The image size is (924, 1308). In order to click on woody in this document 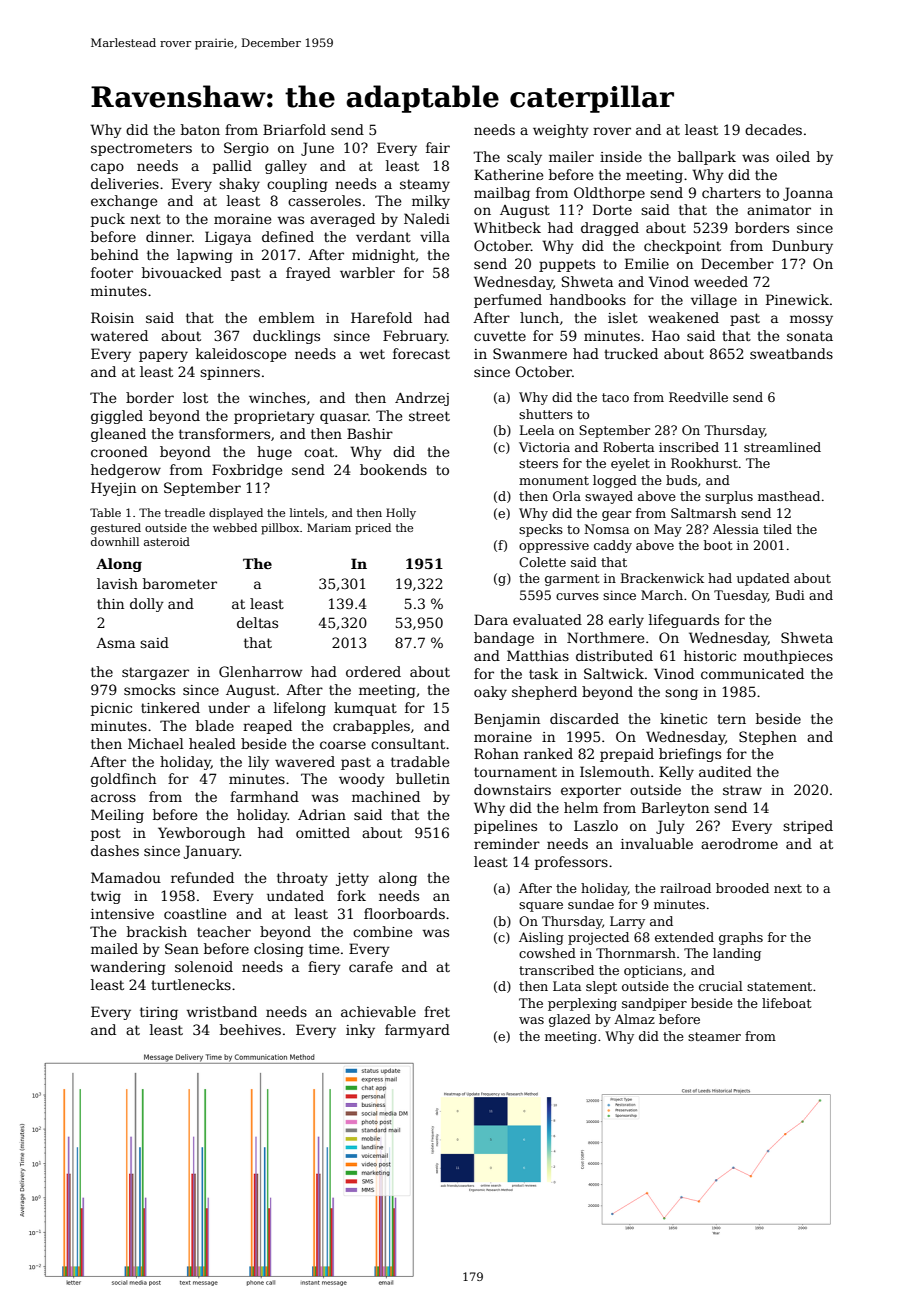, I will do `click(362, 780)`.
